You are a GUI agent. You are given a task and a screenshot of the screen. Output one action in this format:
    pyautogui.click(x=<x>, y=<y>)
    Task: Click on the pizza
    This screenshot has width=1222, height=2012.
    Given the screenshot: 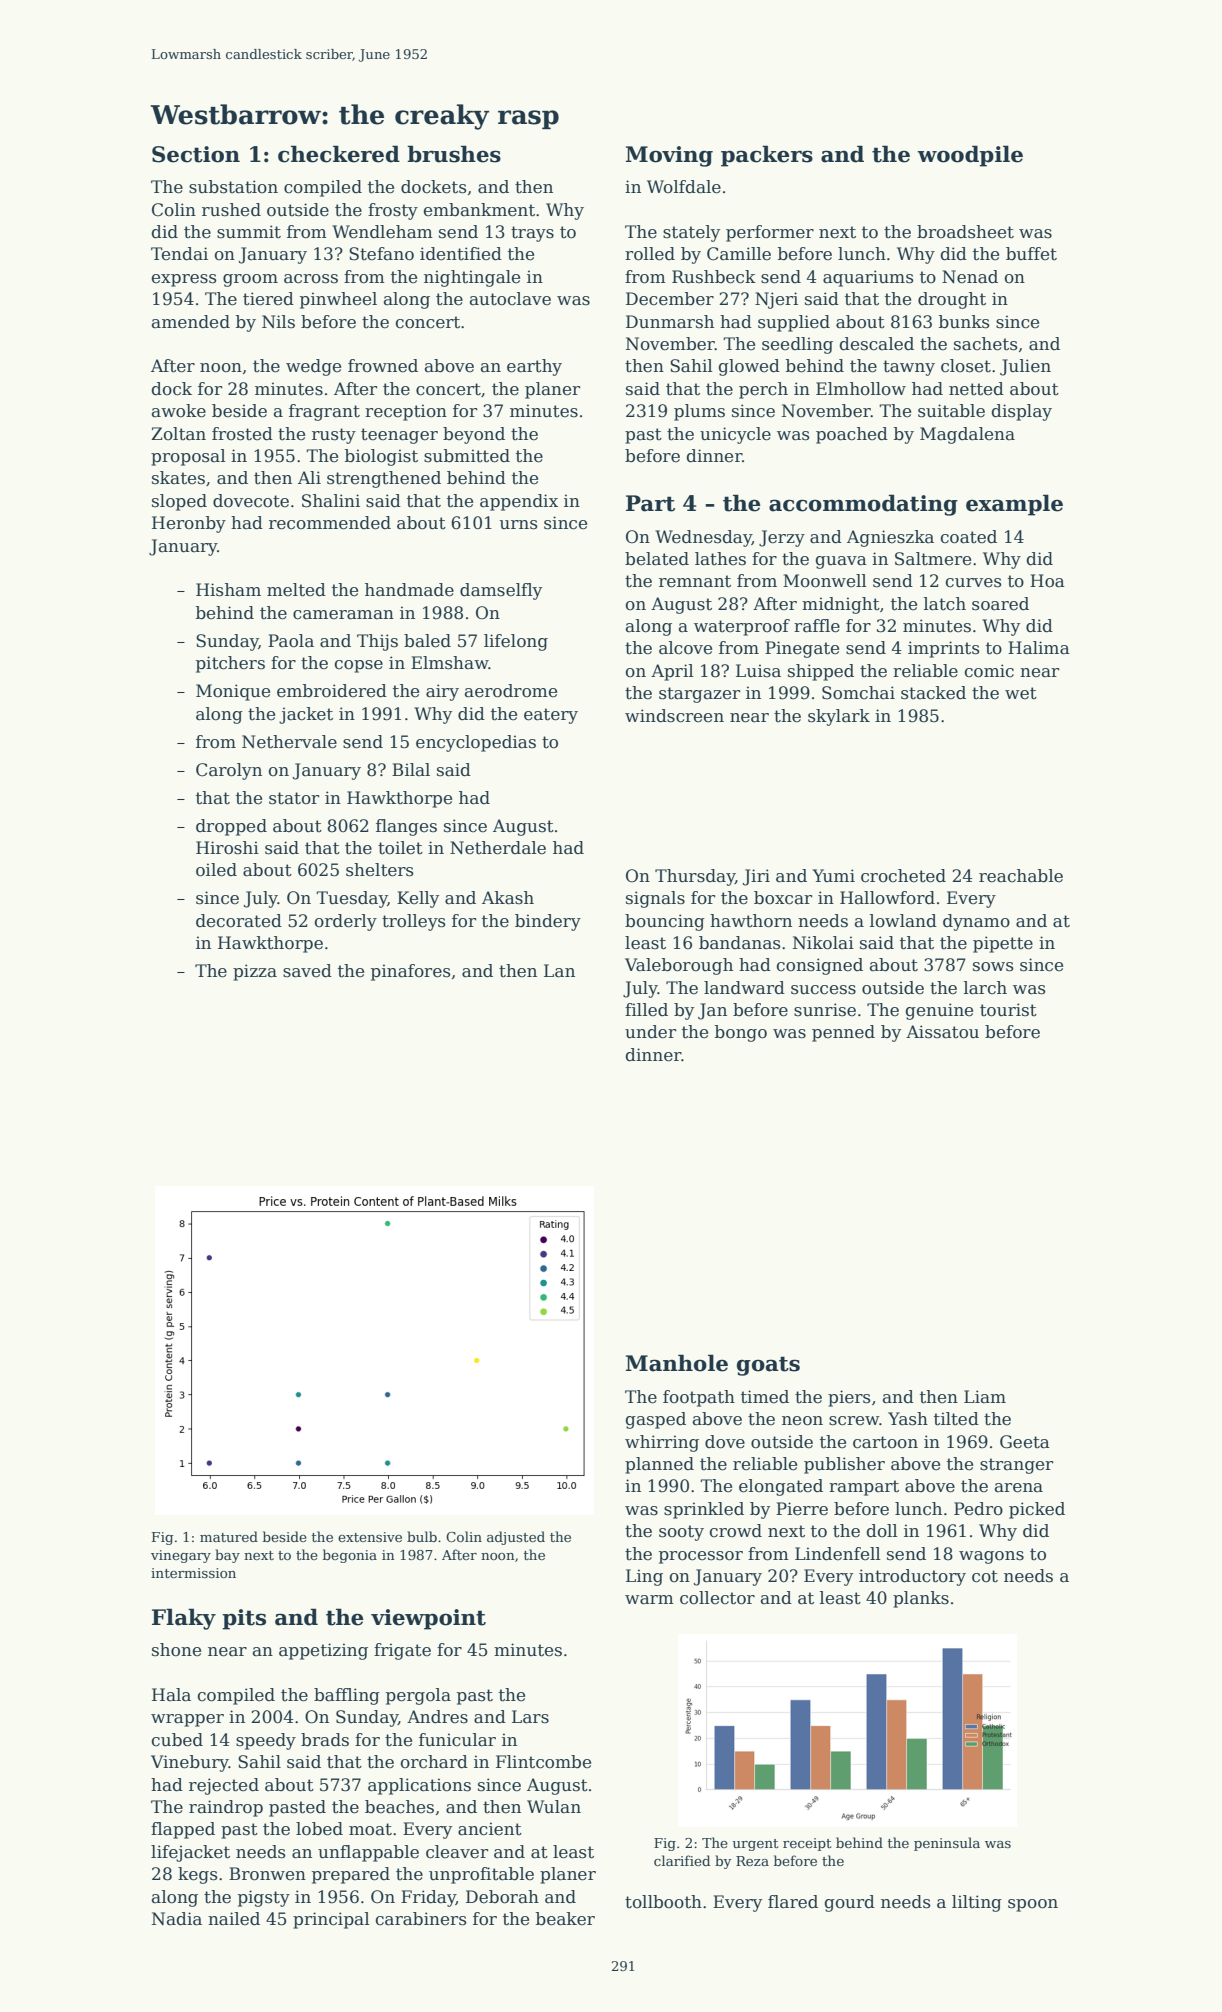 What is the action you would take?
    pyautogui.click(x=255, y=972)
